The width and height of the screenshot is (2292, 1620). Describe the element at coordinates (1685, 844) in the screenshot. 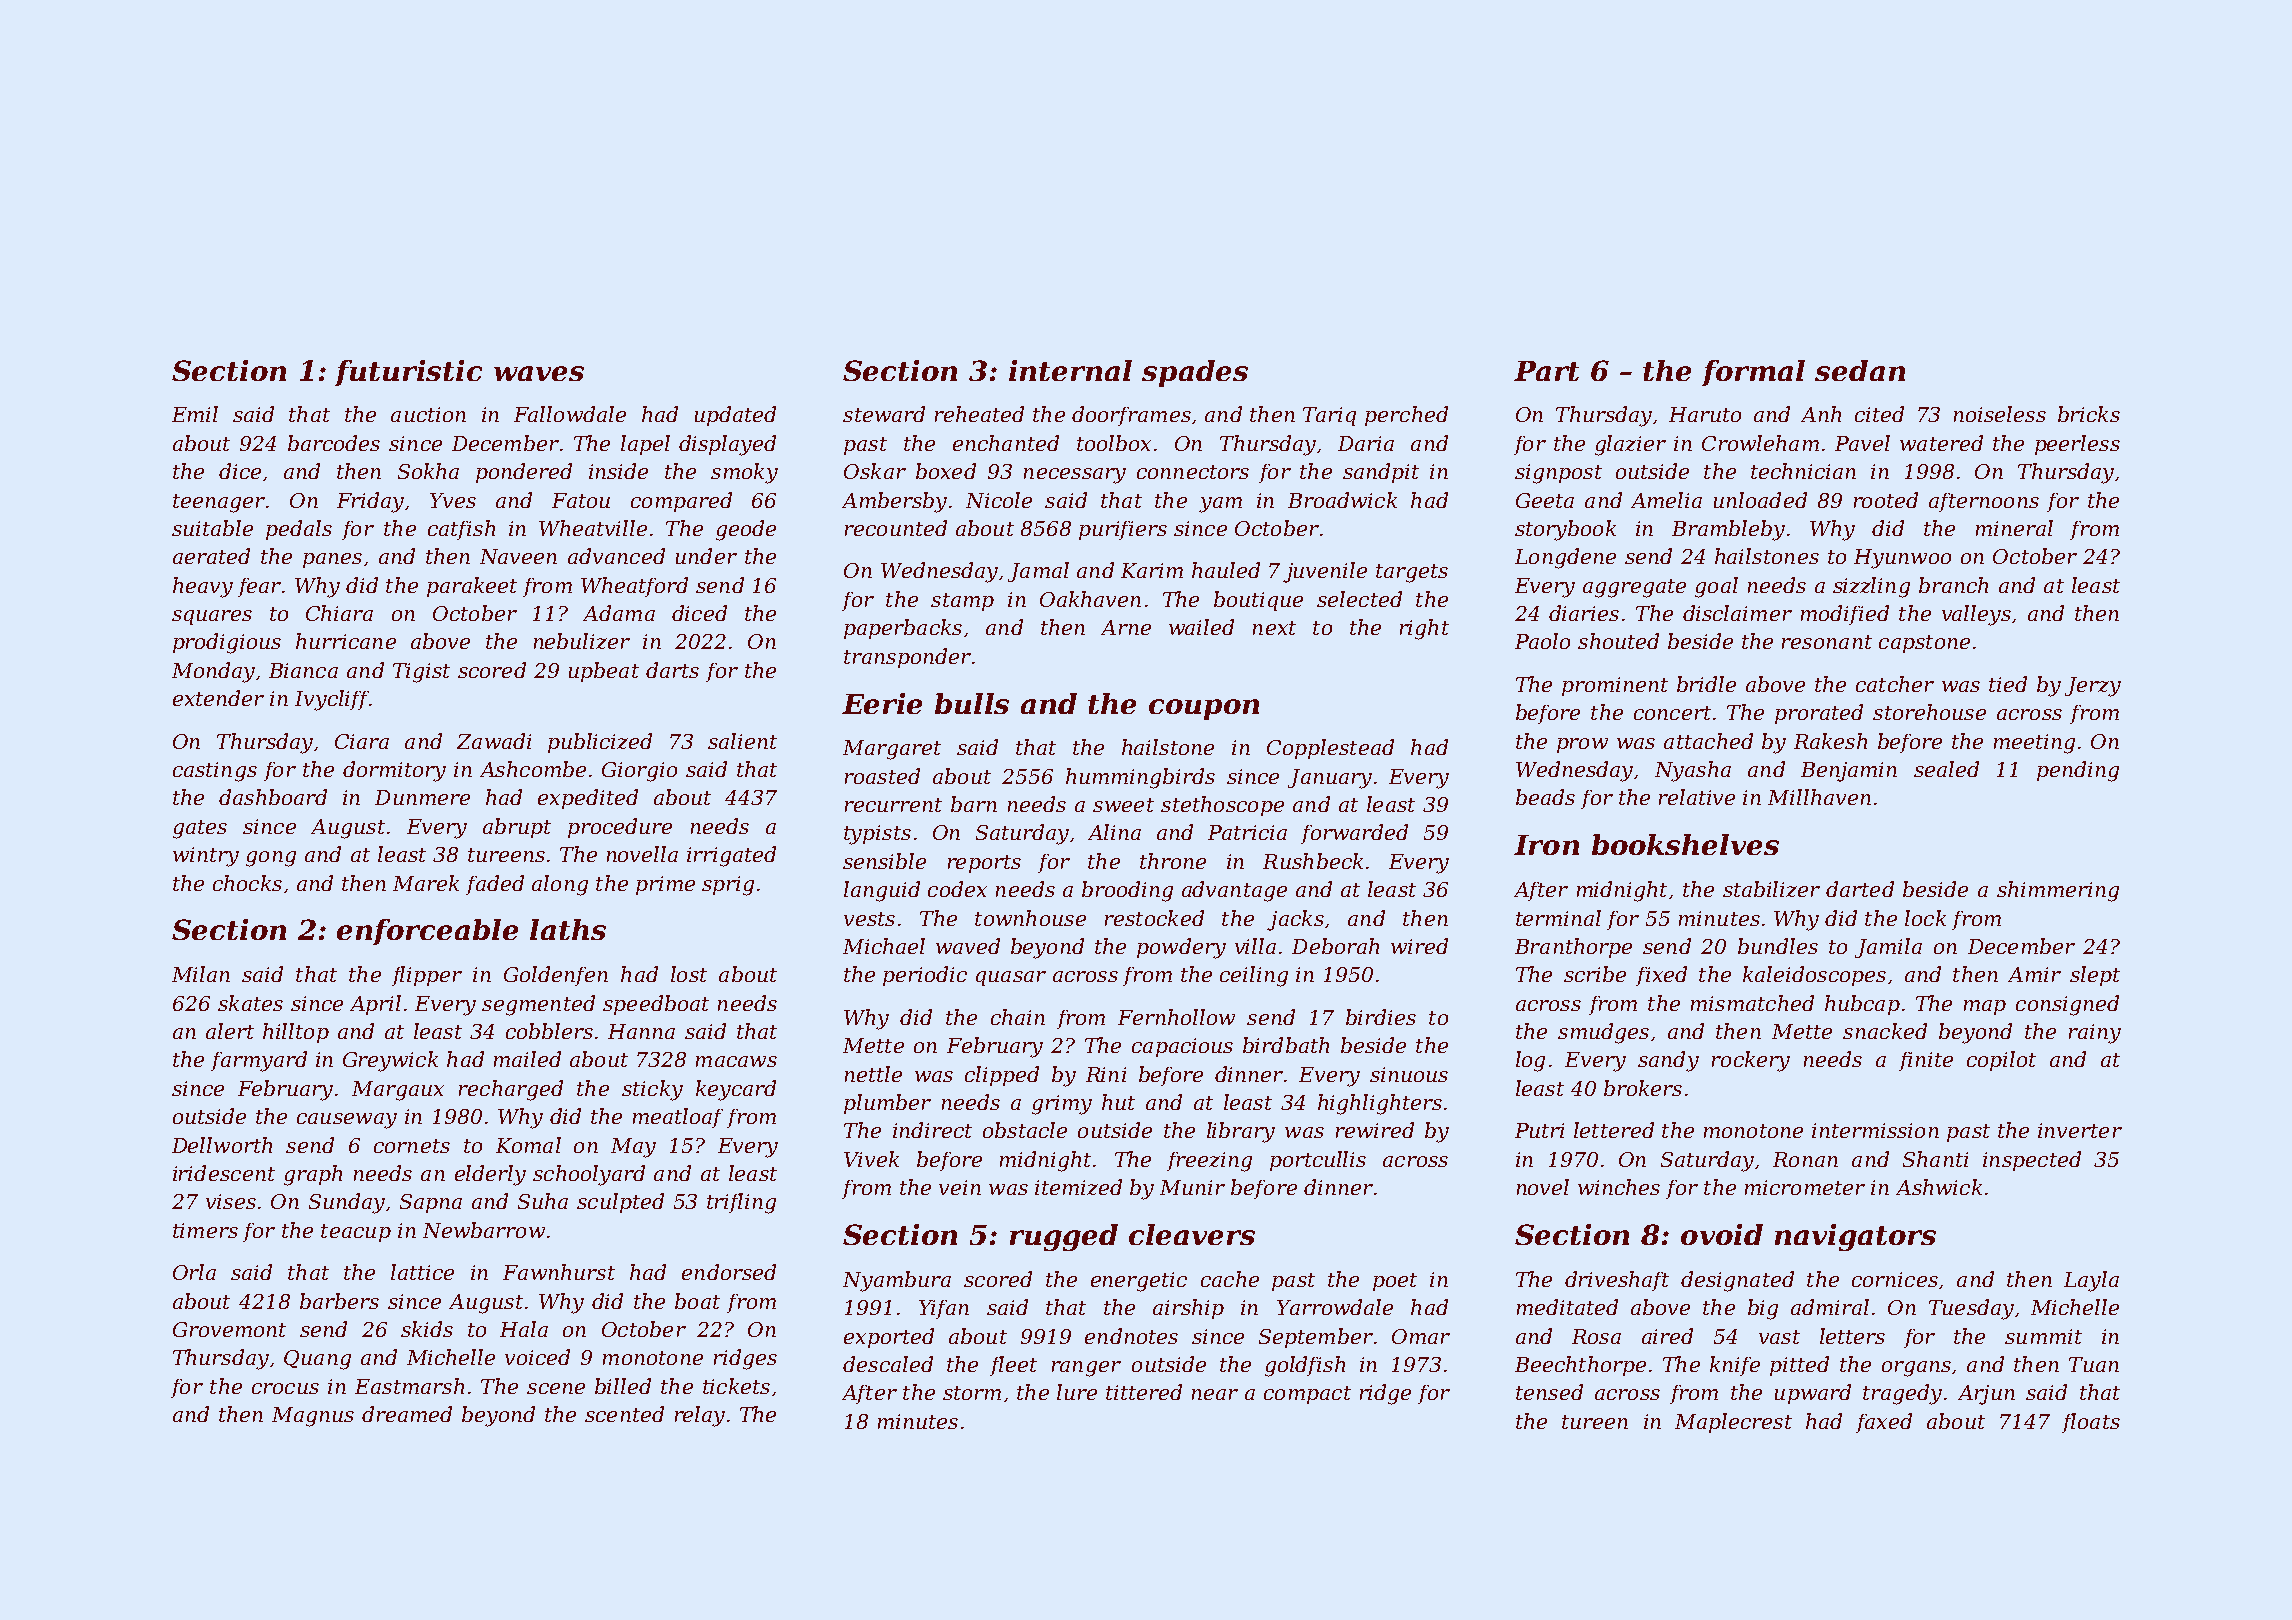

I see `bookshelves` at that location.
